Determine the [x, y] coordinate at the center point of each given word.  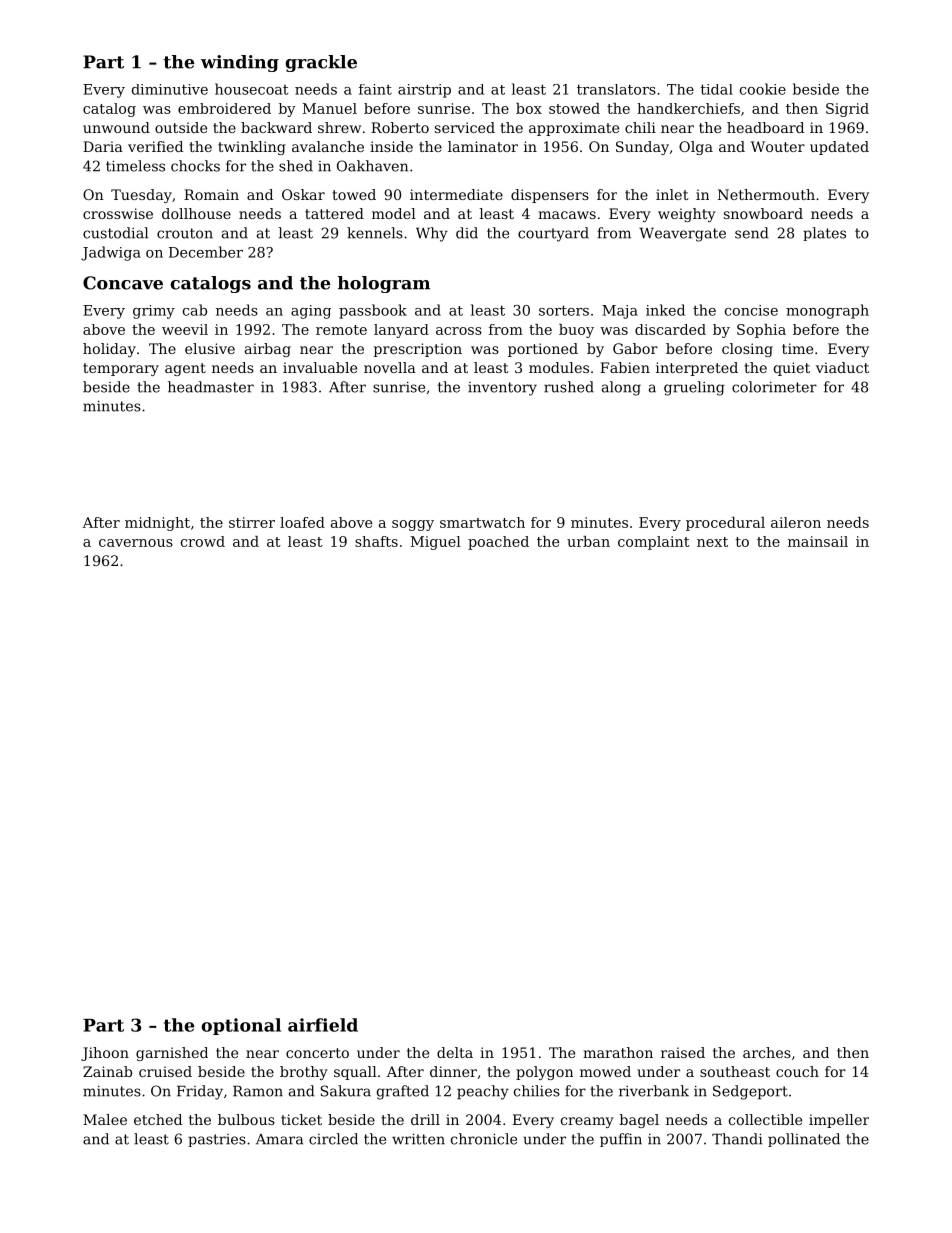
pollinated [804, 1140]
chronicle [484, 1139]
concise [751, 310]
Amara [279, 1139]
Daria [103, 146]
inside [391, 146]
